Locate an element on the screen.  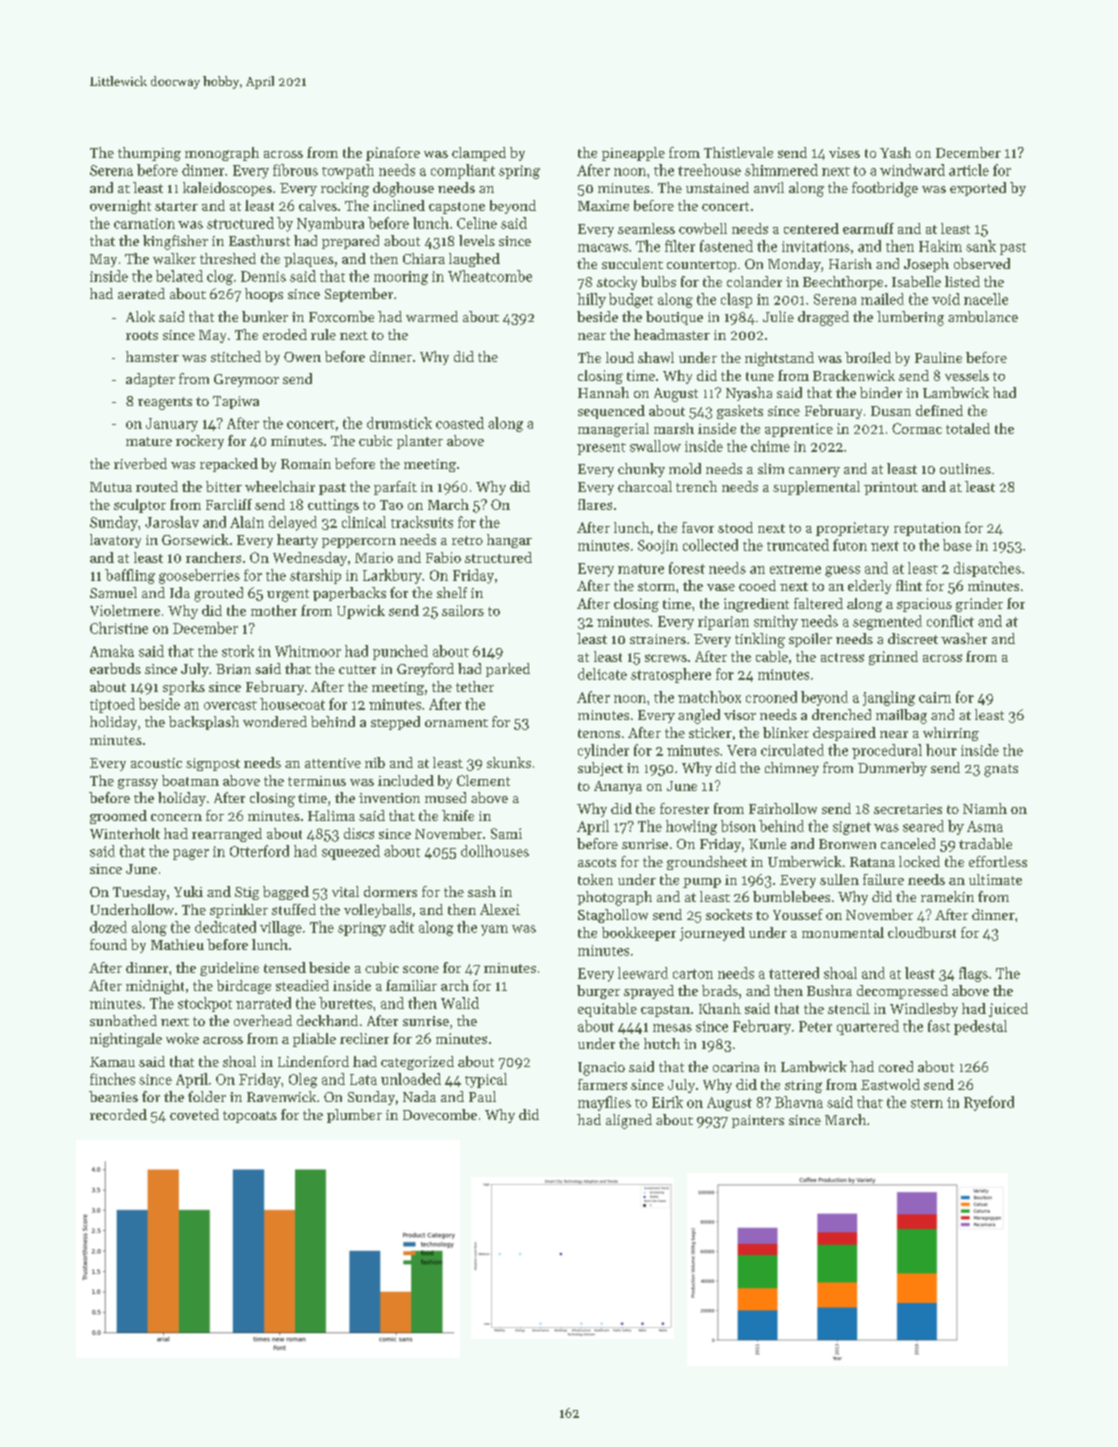
angled is located at coordinates (699, 716).
